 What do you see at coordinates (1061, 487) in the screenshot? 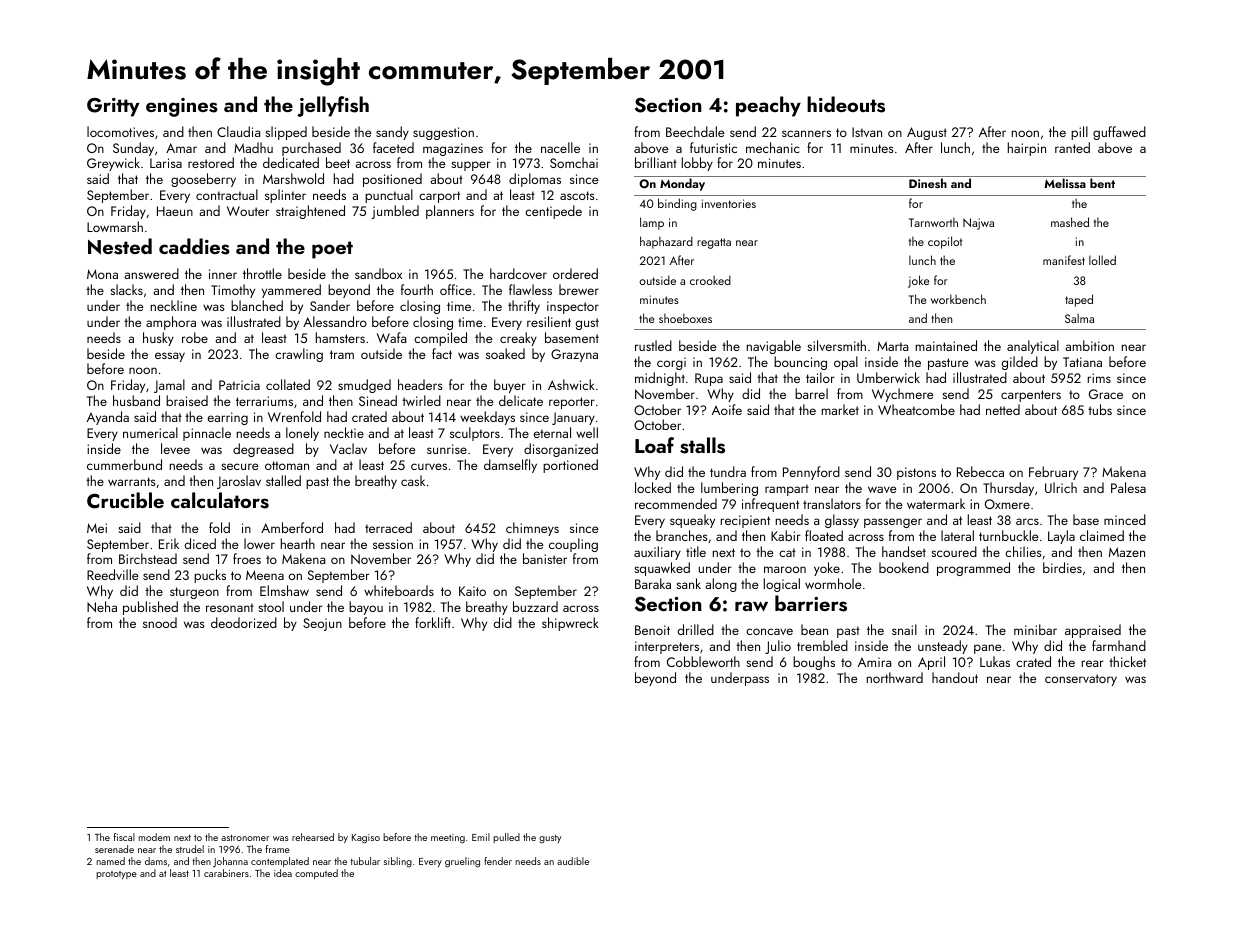
I see `Ulrich` at bounding box center [1061, 487].
